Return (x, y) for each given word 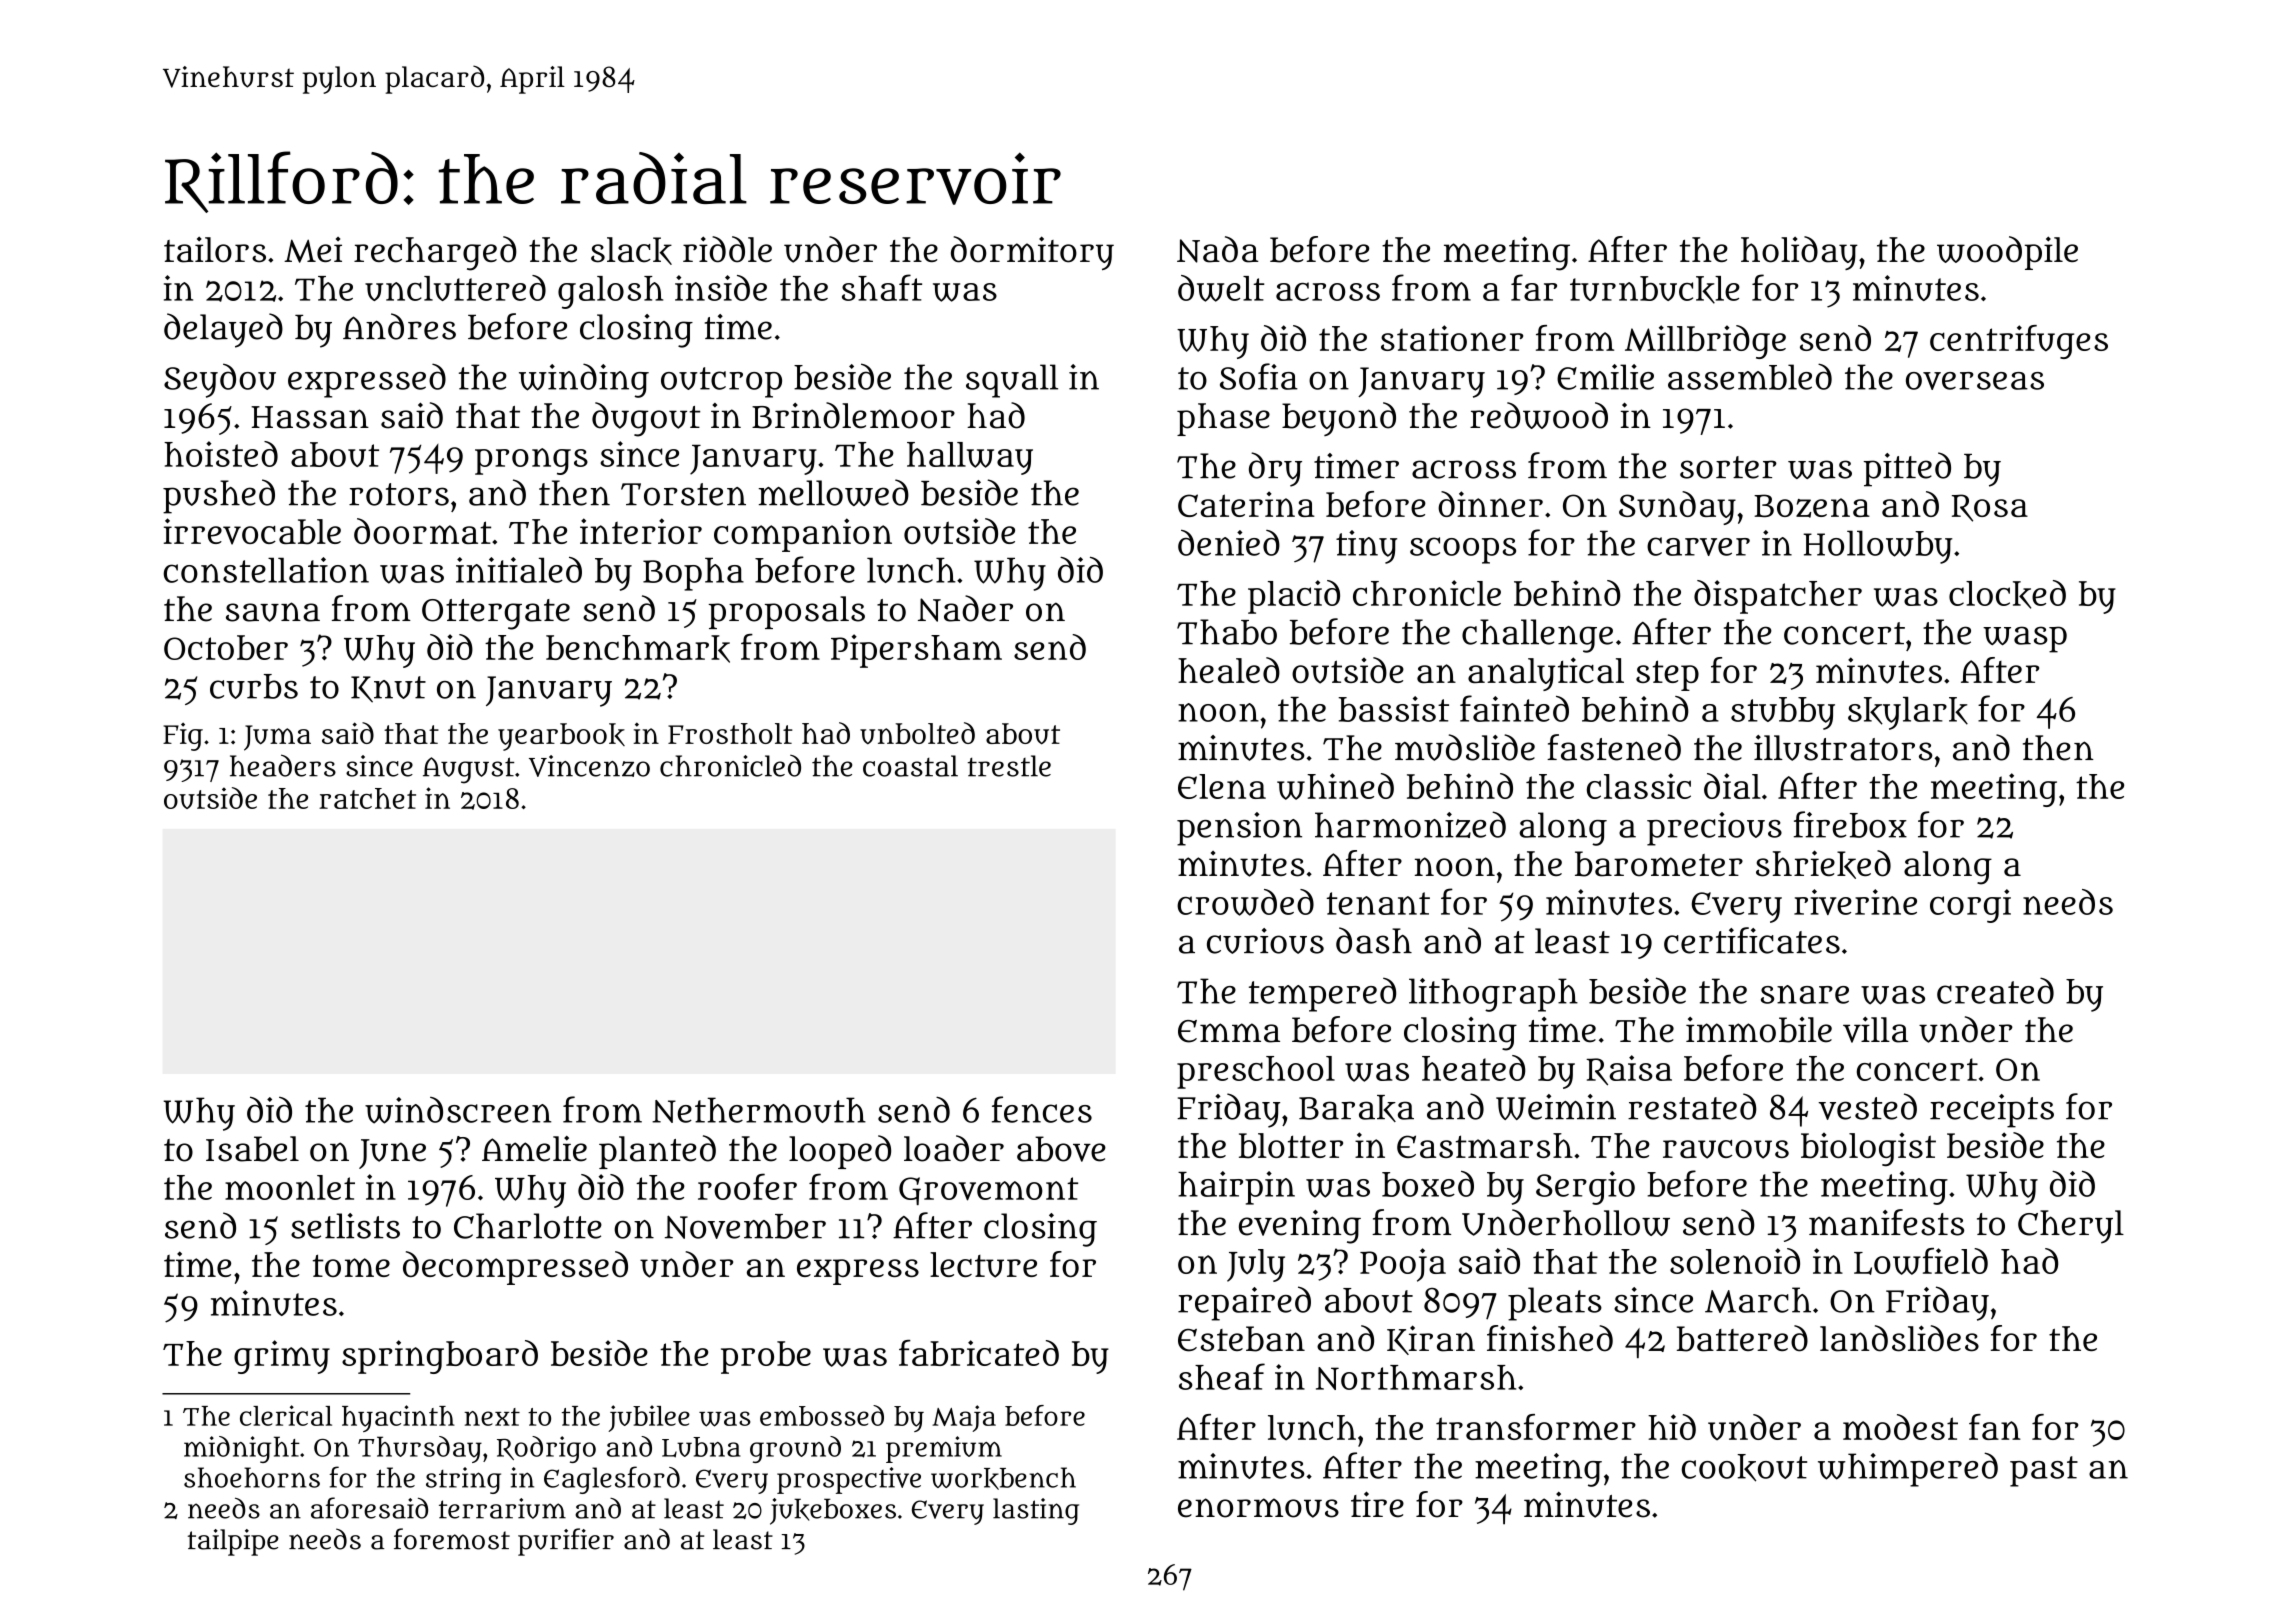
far (1534, 287)
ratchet (367, 798)
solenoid (1735, 1261)
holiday (1799, 253)
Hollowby (1877, 547)
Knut (388, 689)
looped (840, 1152)
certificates (1752, 940)
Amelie (534, 1149)
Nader (965, 608)
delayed (223, 330)
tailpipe (233, 1542)
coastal (910, 766)
